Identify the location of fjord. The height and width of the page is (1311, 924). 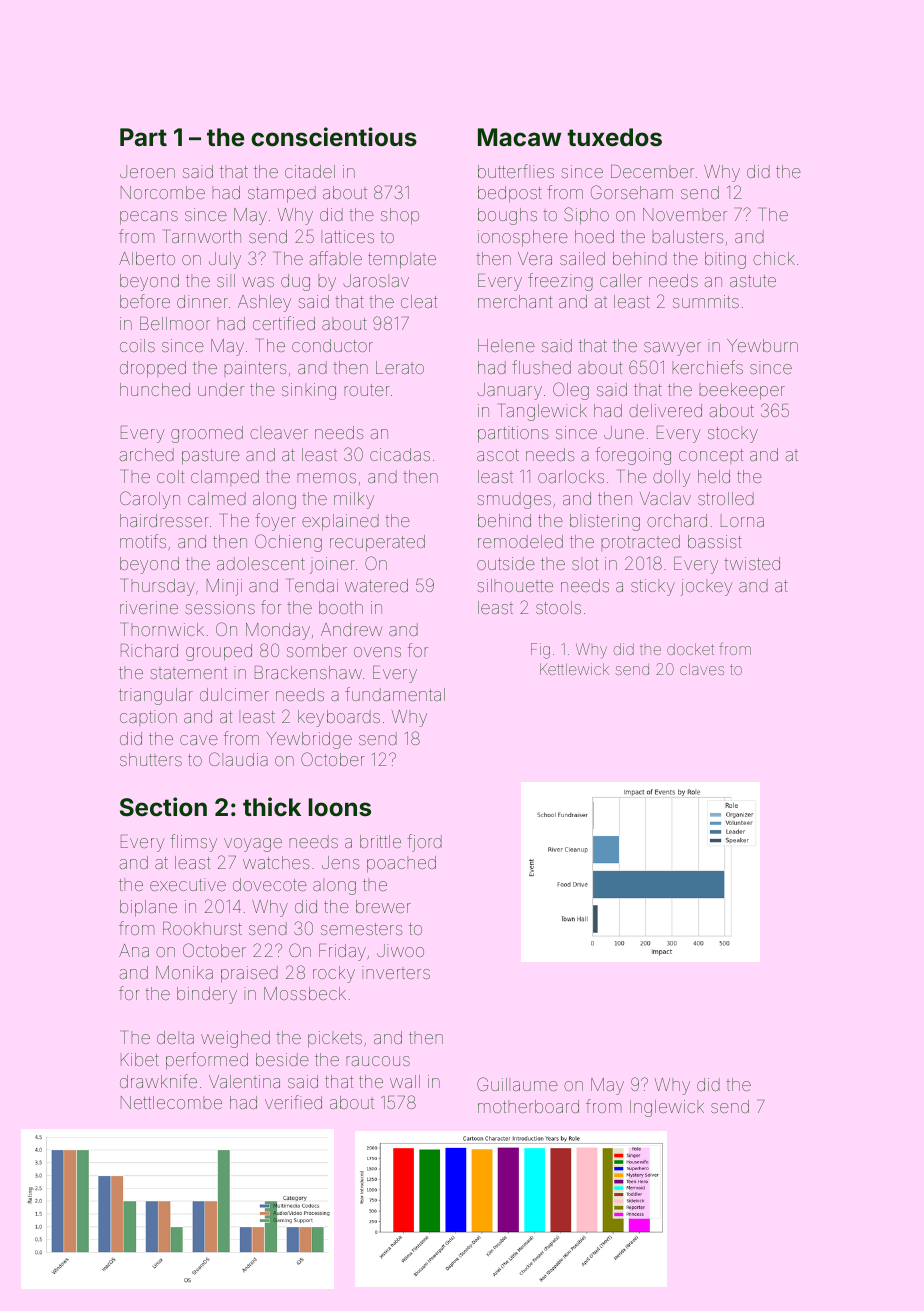
(424, 843).
